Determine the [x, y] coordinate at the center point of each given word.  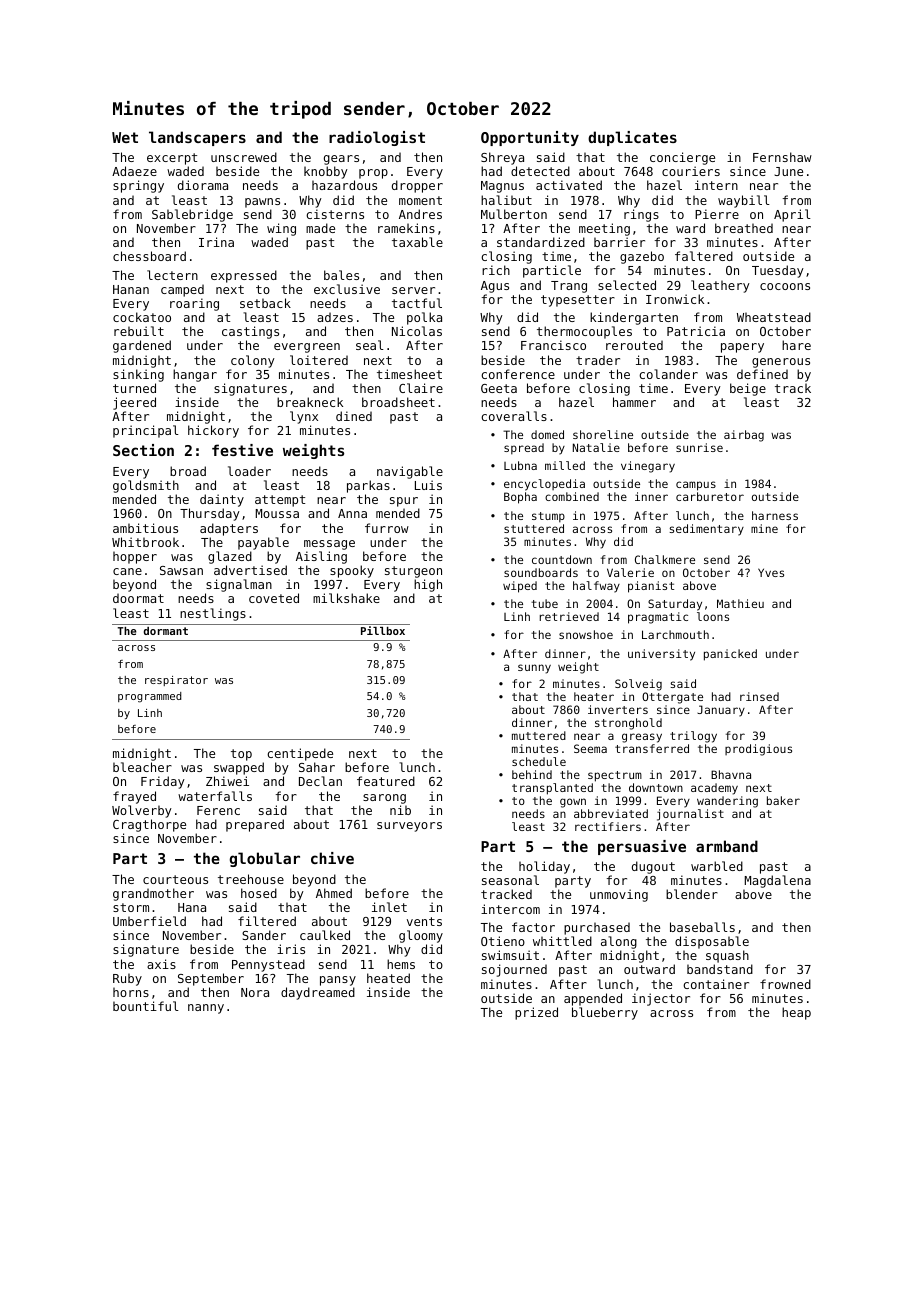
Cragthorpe [149, 825]
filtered [267, 921]
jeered [134, 403]
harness [775, 515]
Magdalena [778, 881]
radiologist [377, 138]
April [792, 215]
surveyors [409, 827]
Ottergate [672, 698]
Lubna [520, 465]
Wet [125, 137]
